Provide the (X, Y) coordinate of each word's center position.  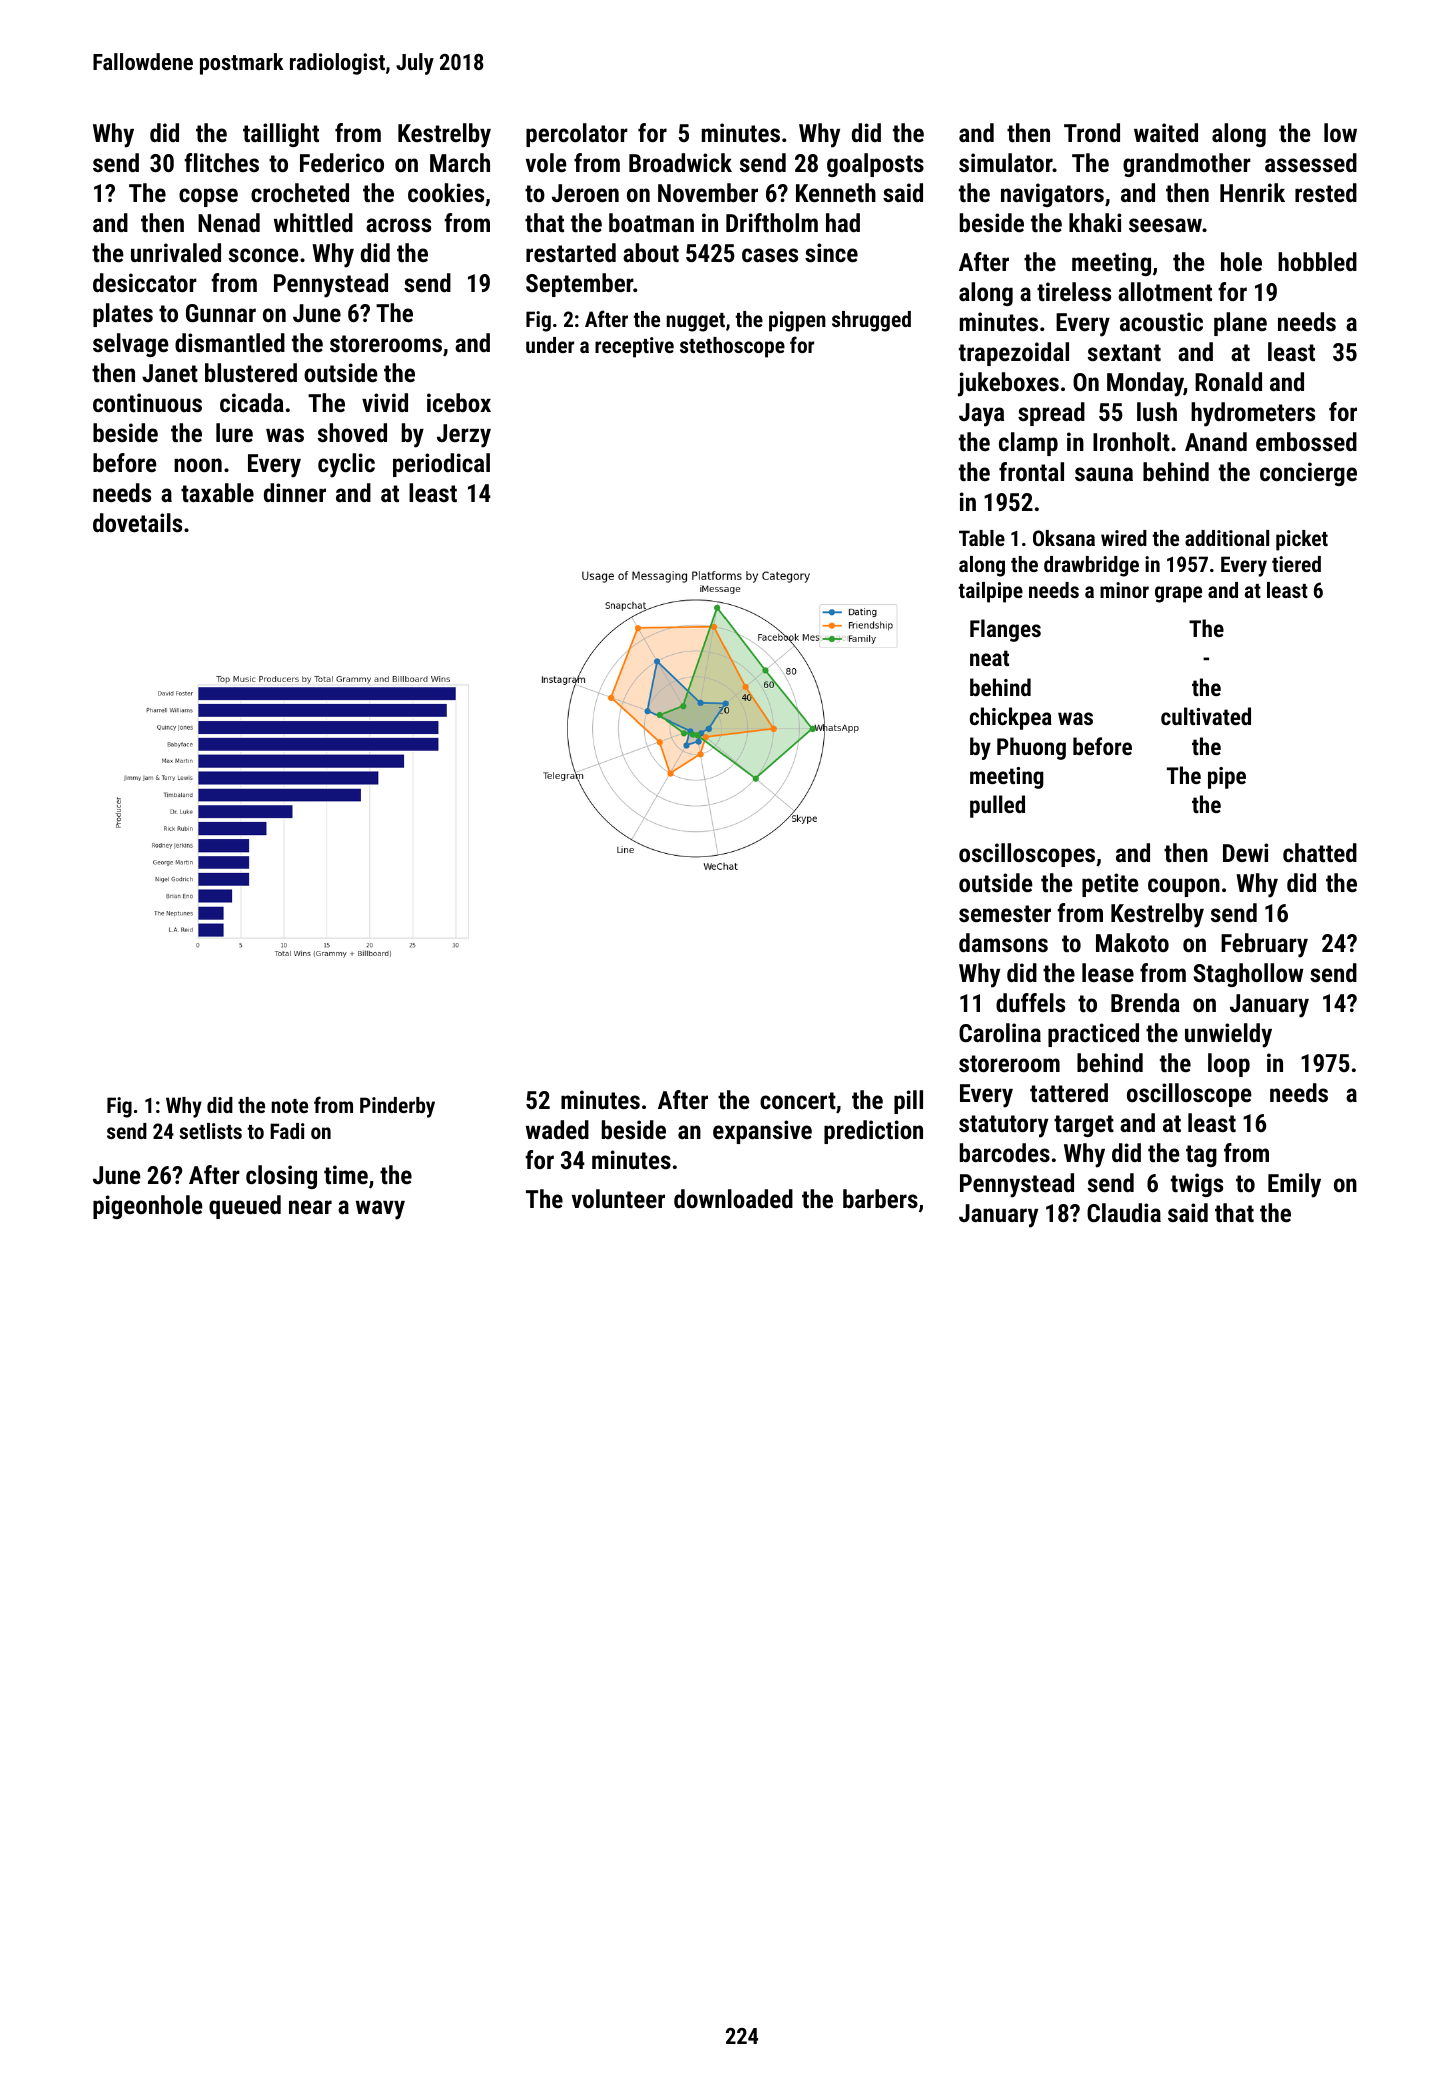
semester (1005, 913)
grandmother (1187, 165)
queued (245, 1207)
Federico (342, 162)
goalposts (875, 165)
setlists (211, 1131)
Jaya (981, 415)
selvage (131, 345)
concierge (1308, 474)
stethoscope (732, 347)
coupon (1184, 887)
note (290, 1106)
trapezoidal (1014, 354)
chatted (1320, 852)
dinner (295, 492)
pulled (997, 806)
